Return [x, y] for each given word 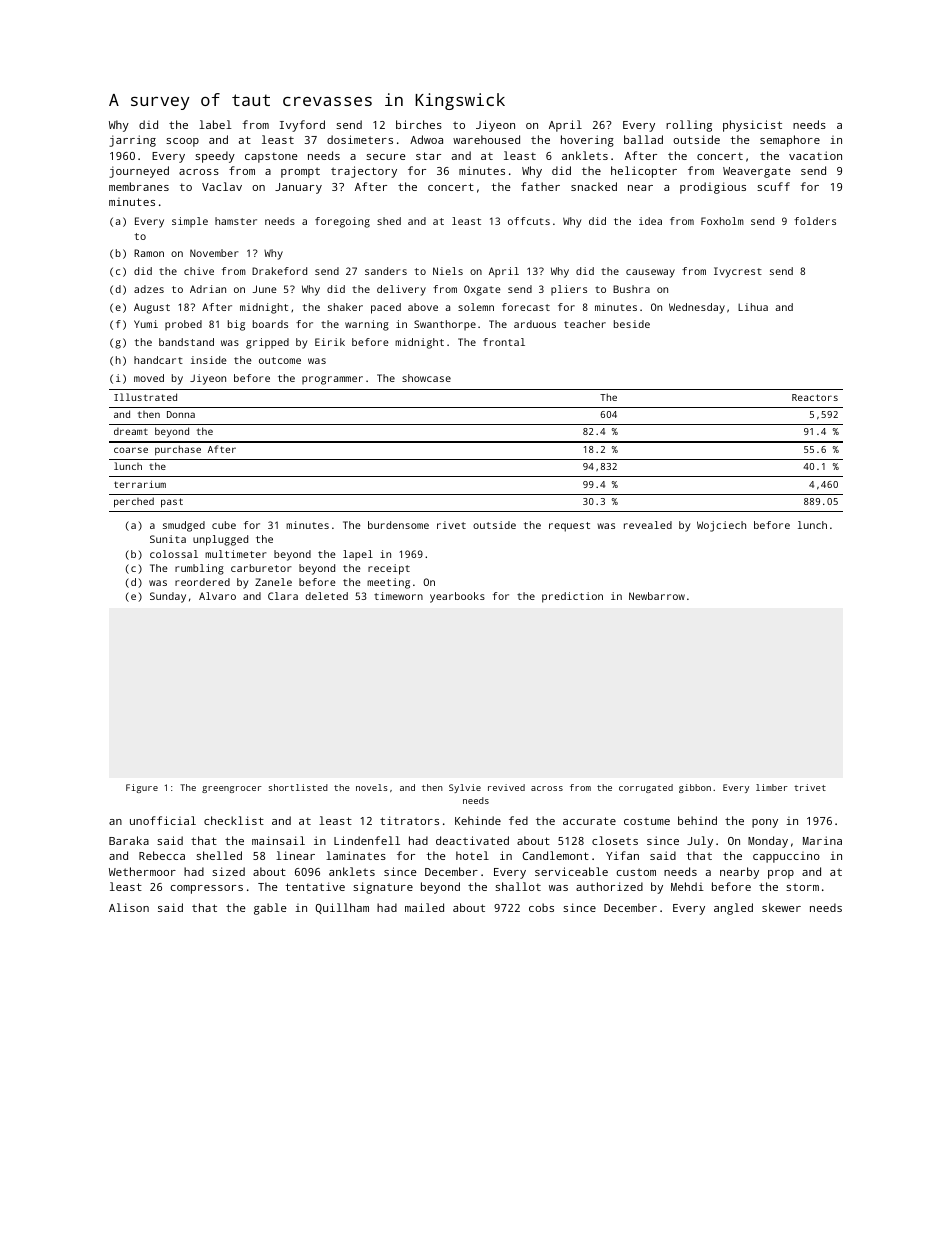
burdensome [398, 525]
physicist [752, 126]
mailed [424, 907]
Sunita [168, 539]
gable [270, 909]
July [700, 842]
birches [419, 124]
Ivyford [302, 126]
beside [632, 324]
